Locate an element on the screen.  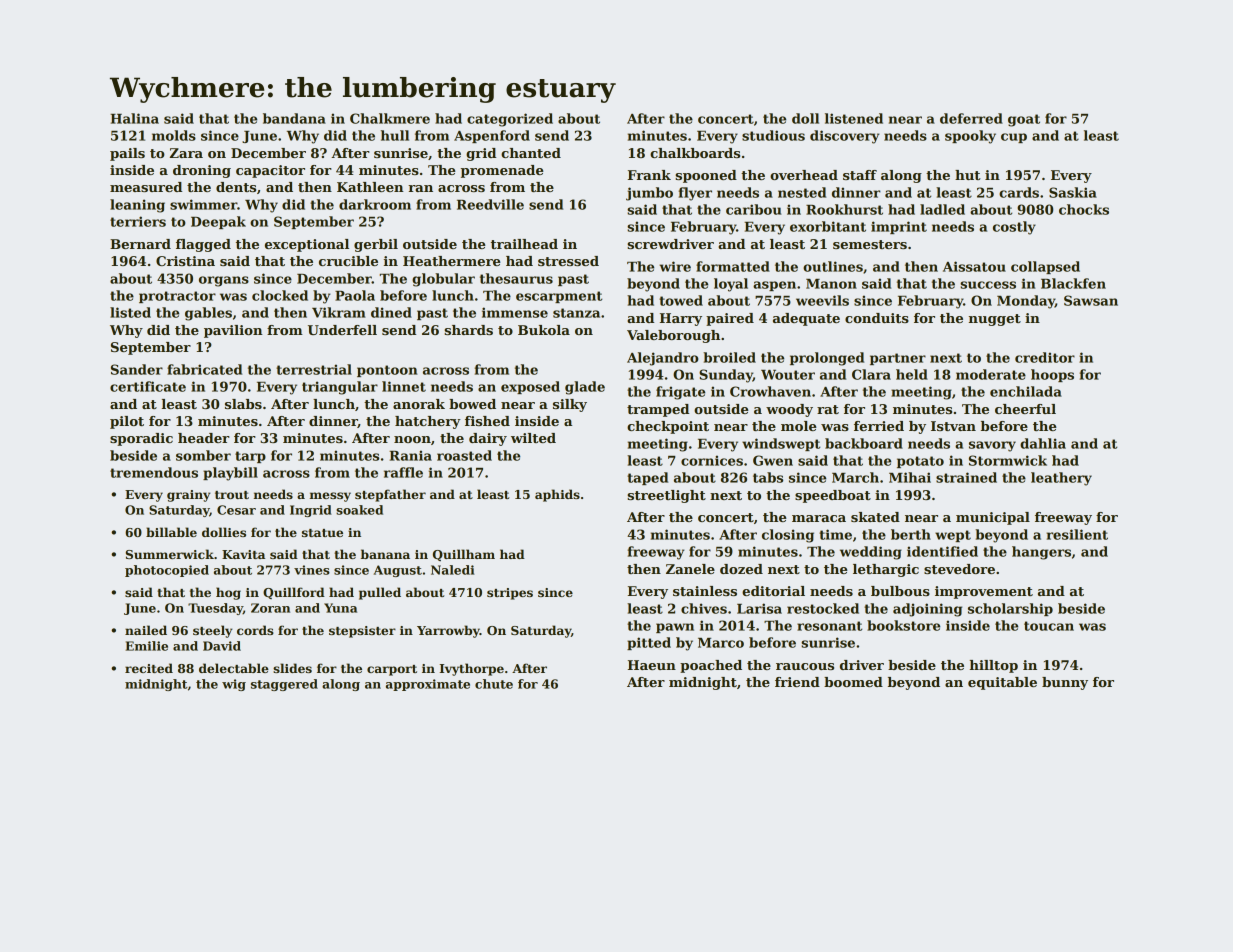
sporadic is located at coordinates (141, 439).
